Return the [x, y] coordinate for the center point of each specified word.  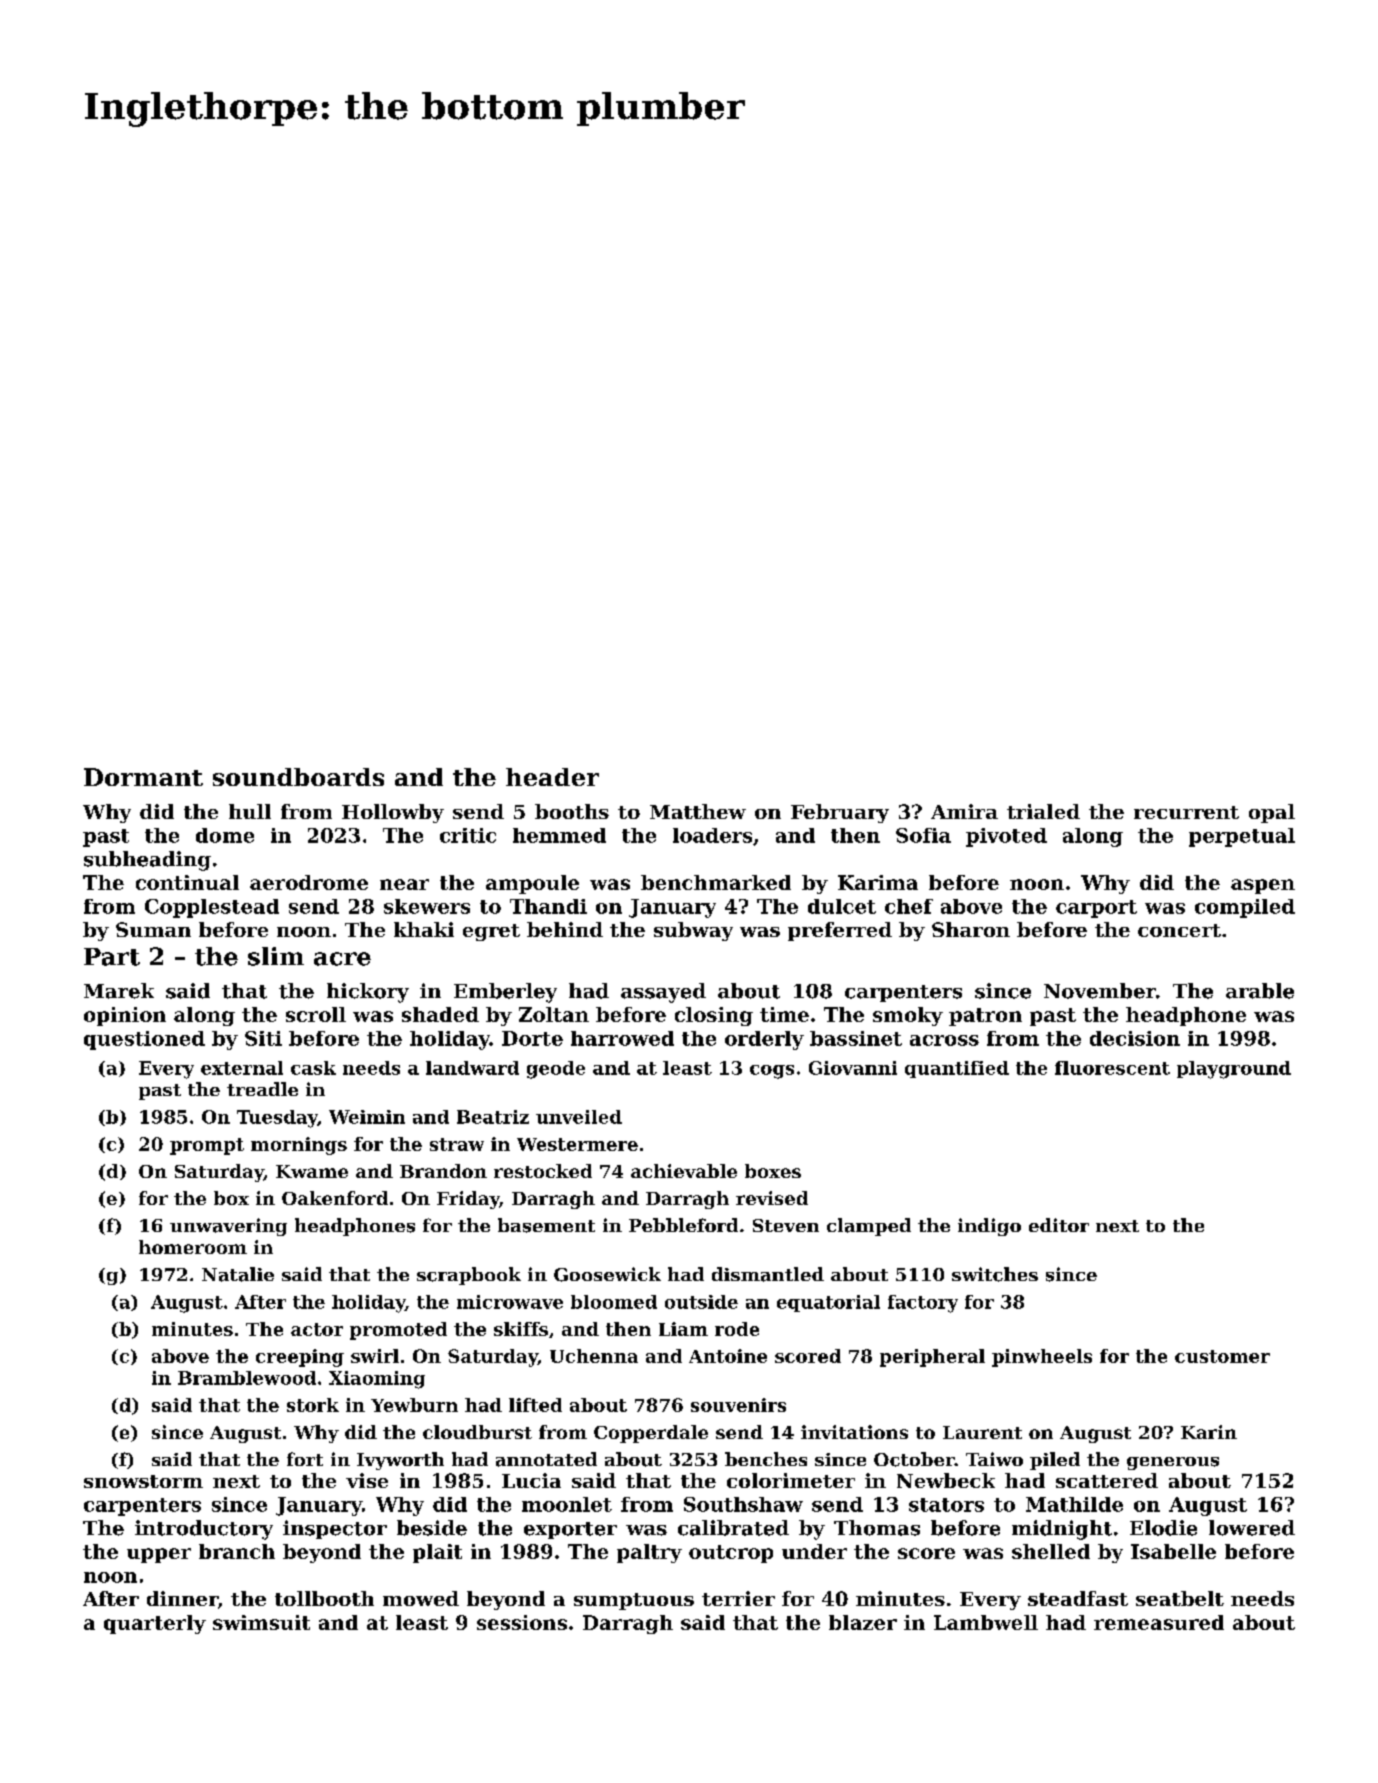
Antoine [728, 1356]
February [840, 813]
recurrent [1186, 812]
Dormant [143, 777]
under [814, 1551]
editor [1059, 1225]
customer [1222, 1356]
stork [313, 1405]
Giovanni [853, 1068]
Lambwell [986, 1622]
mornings [299, 1146]
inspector [335, 1529]
